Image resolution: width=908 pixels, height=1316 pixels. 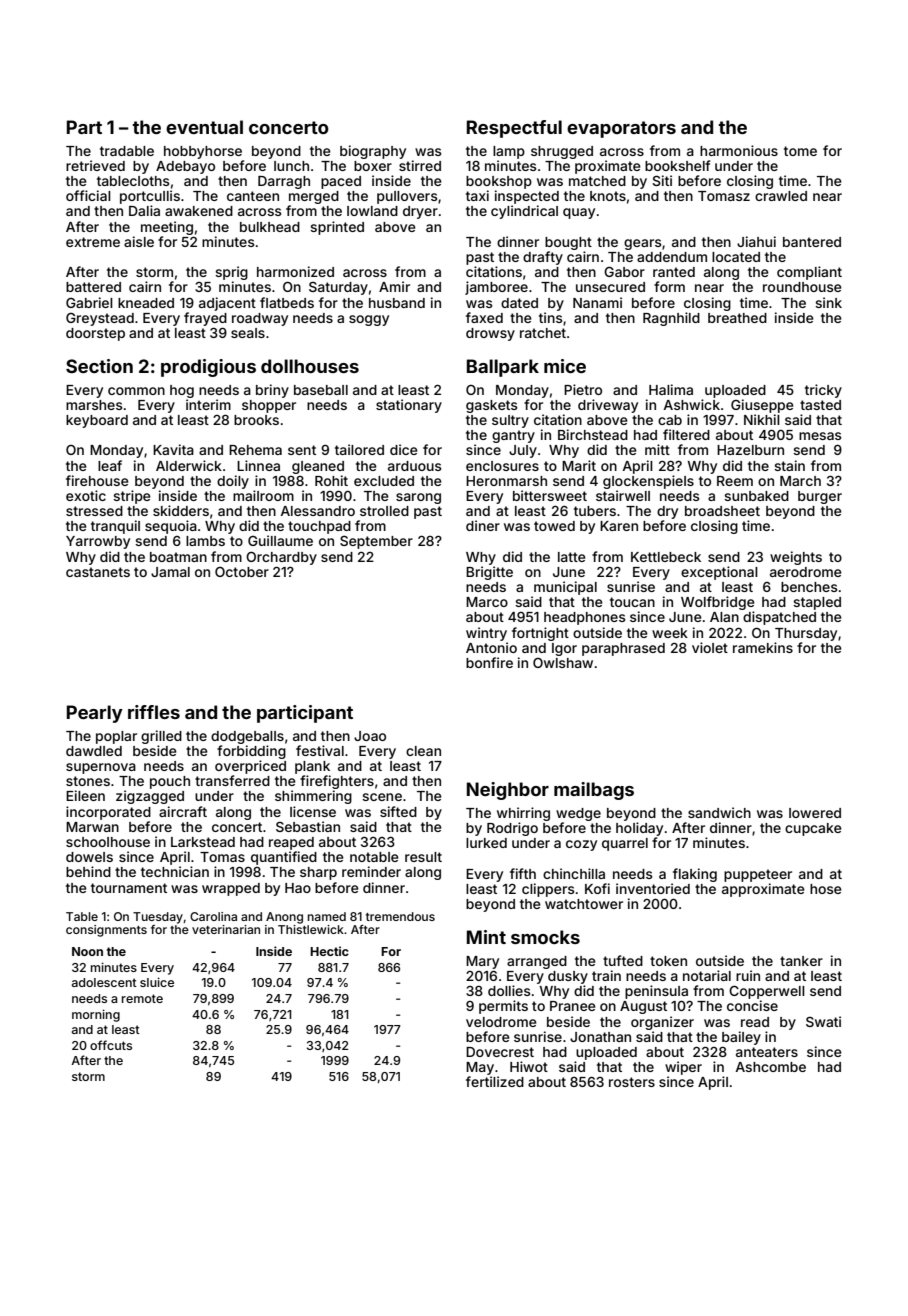 What do you see at coordinates (110, 465) in the page?
I see `leaf` at bounding box center [110, 465].
